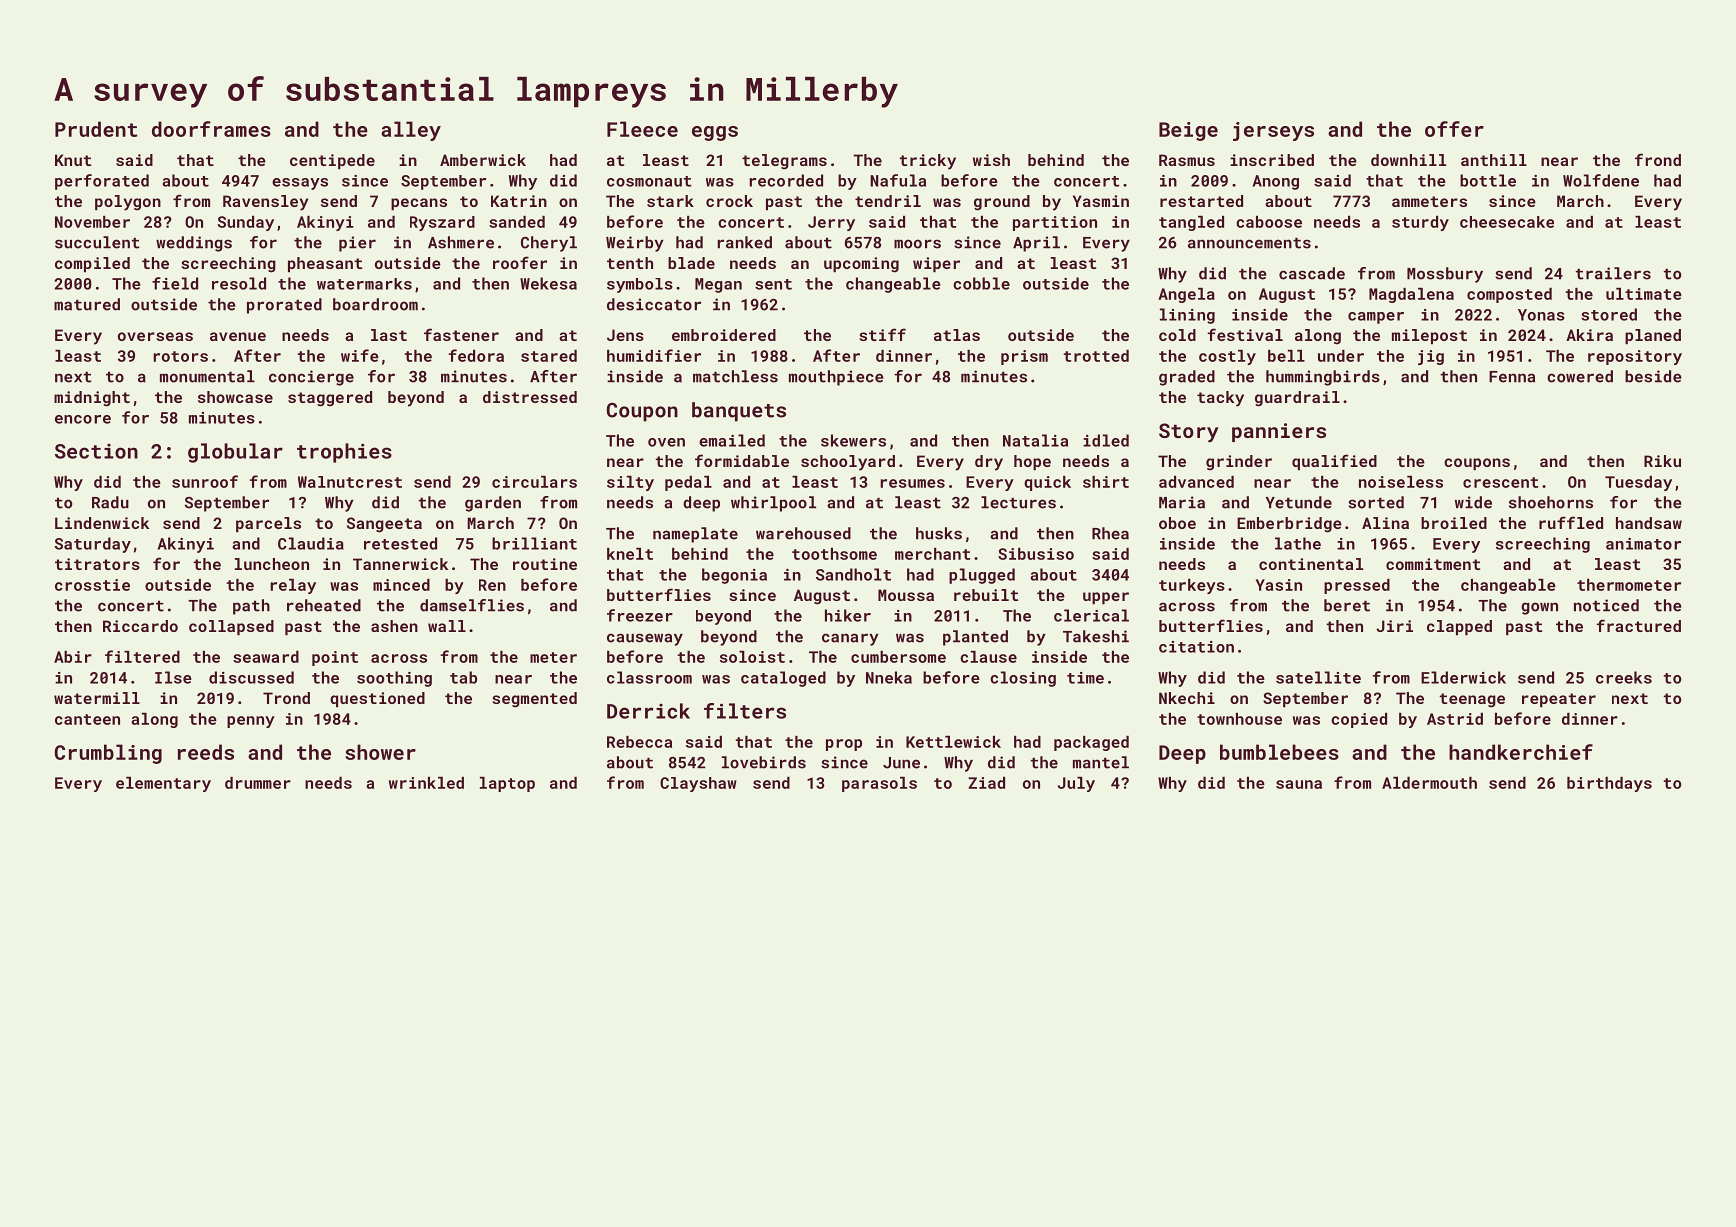  What do you see at coordinates (1613, 273) in the screenshot?
I see `trailers` at bounding box center [1613, 273].
